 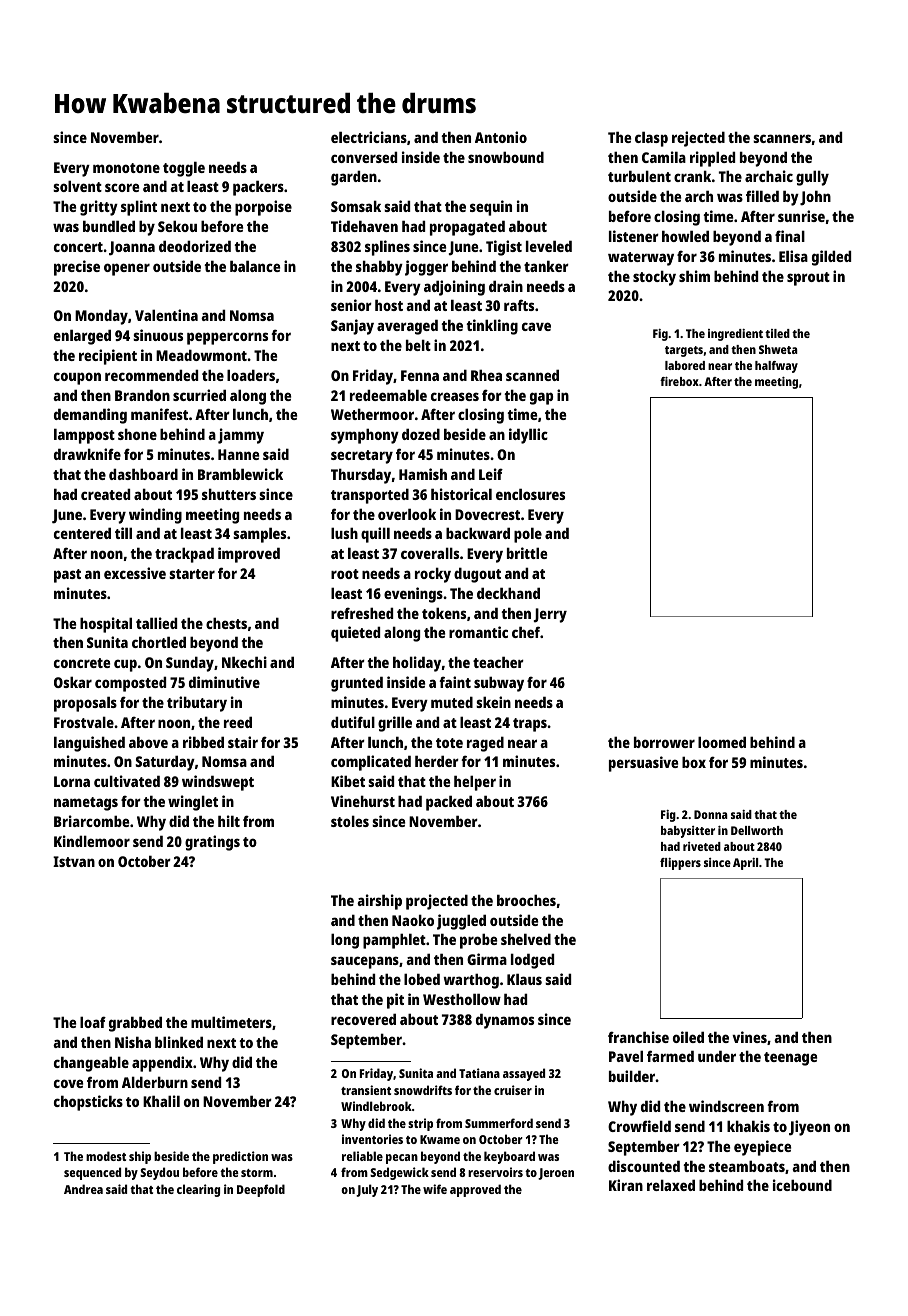 What do you see at coordinates (370, 496) in the screenshot?
I see `transported` at bounding box center [370, 496].
